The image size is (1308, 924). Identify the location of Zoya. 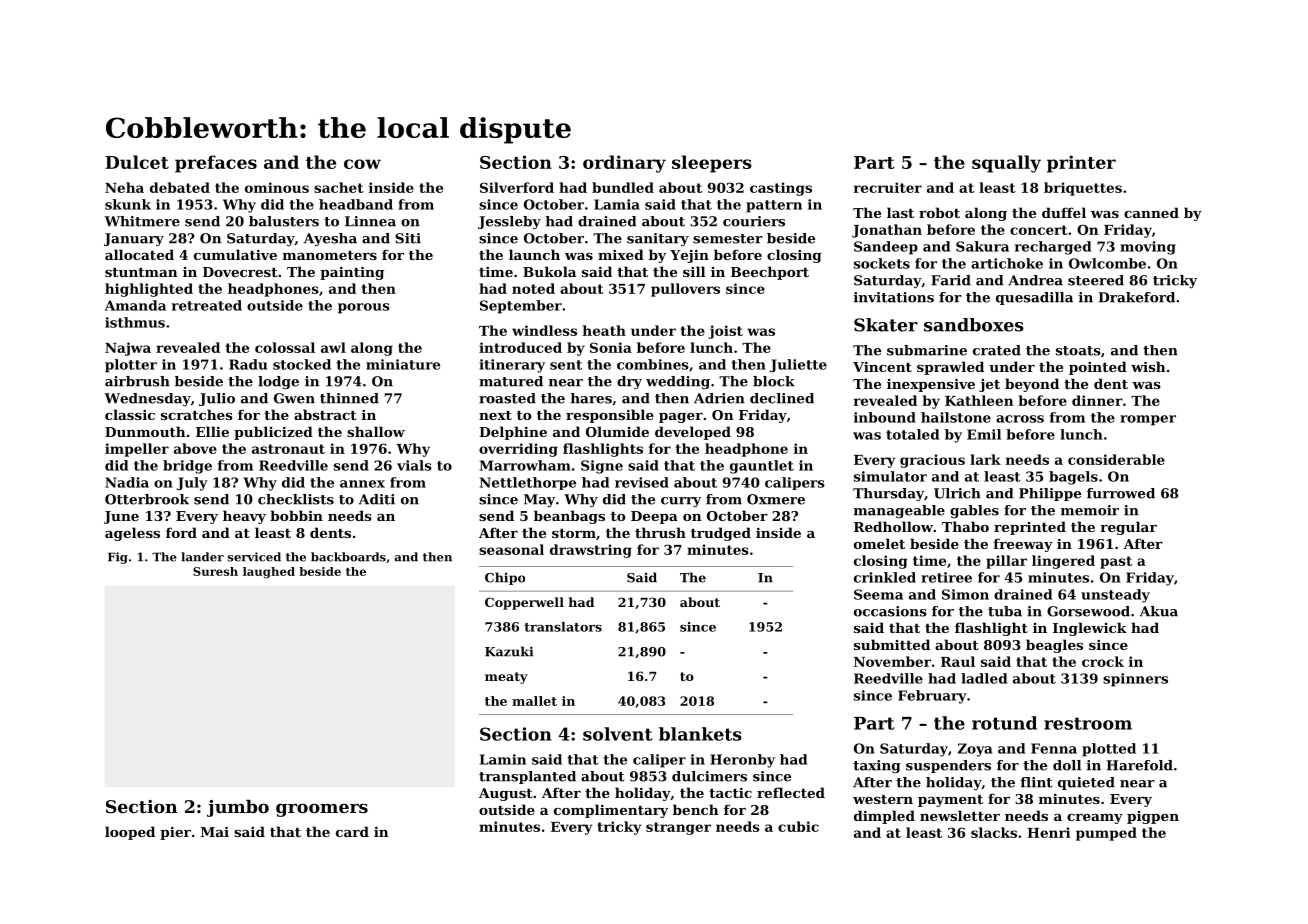
(975, 750).
